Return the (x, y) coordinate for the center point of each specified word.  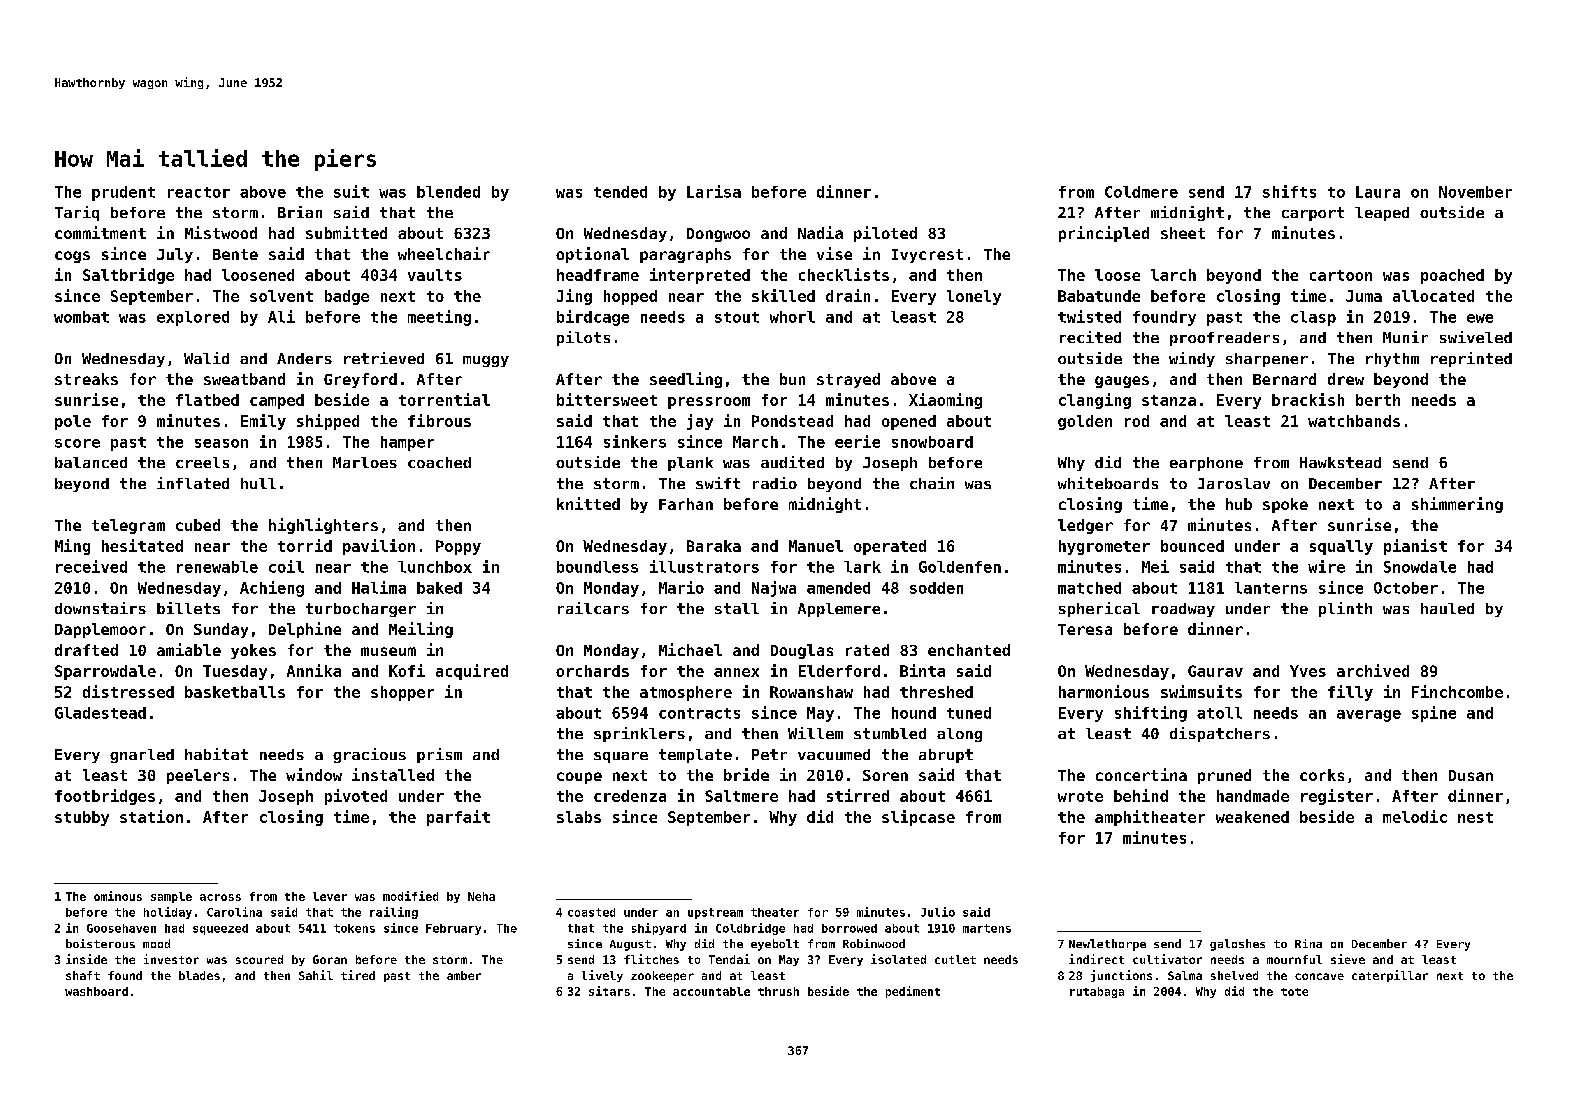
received (91, 566)
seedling (686, 380)
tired (358, 975)
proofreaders (1224, 339)
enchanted (969, 650)
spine (1434, 714)
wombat (81, 317)
